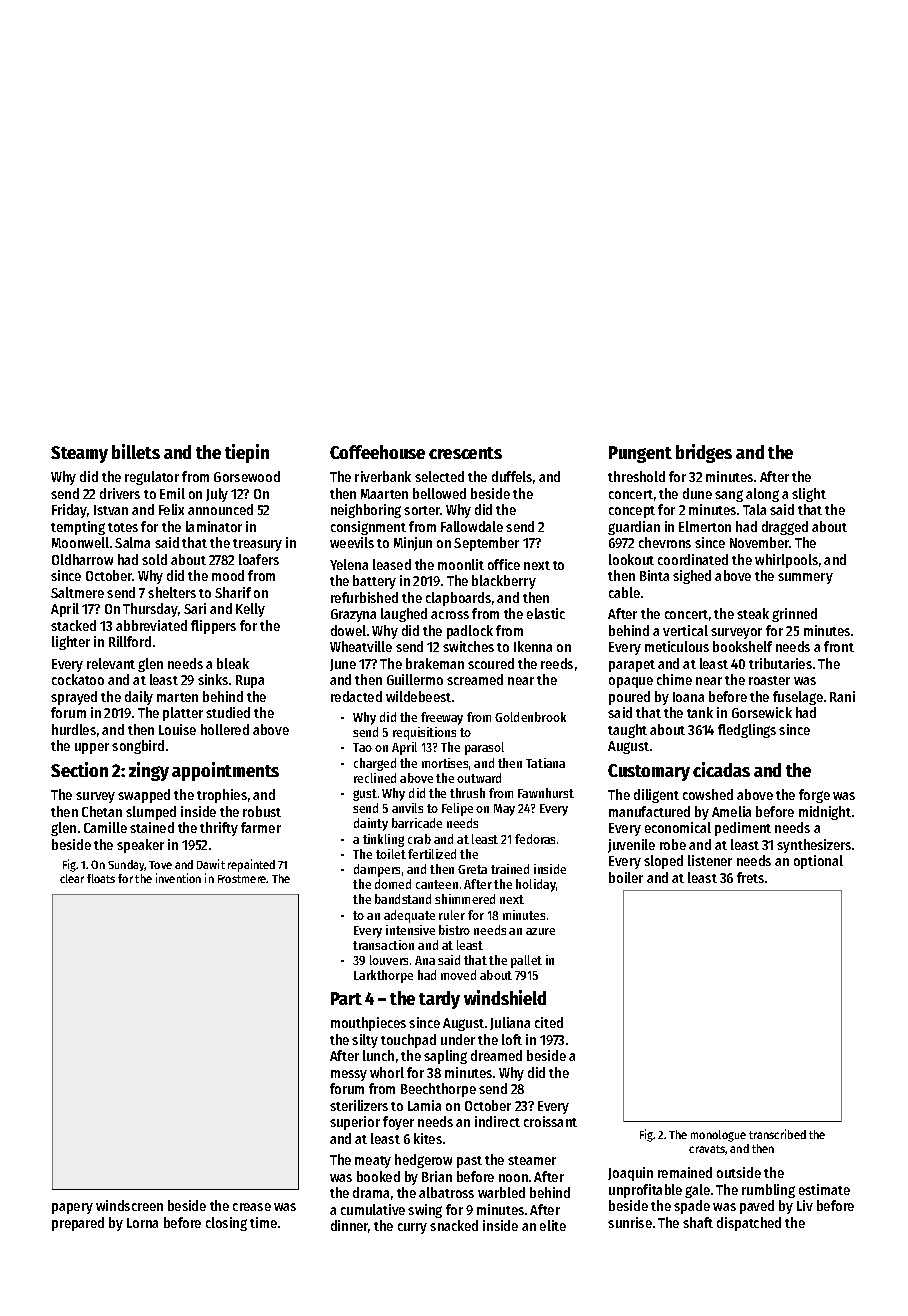 The height and width of the screenshot is (1316, 908). What do you see at coordinates (768, 1191) in the screenshot?
I see `rumbling` at bounding box center [768, 1191].
